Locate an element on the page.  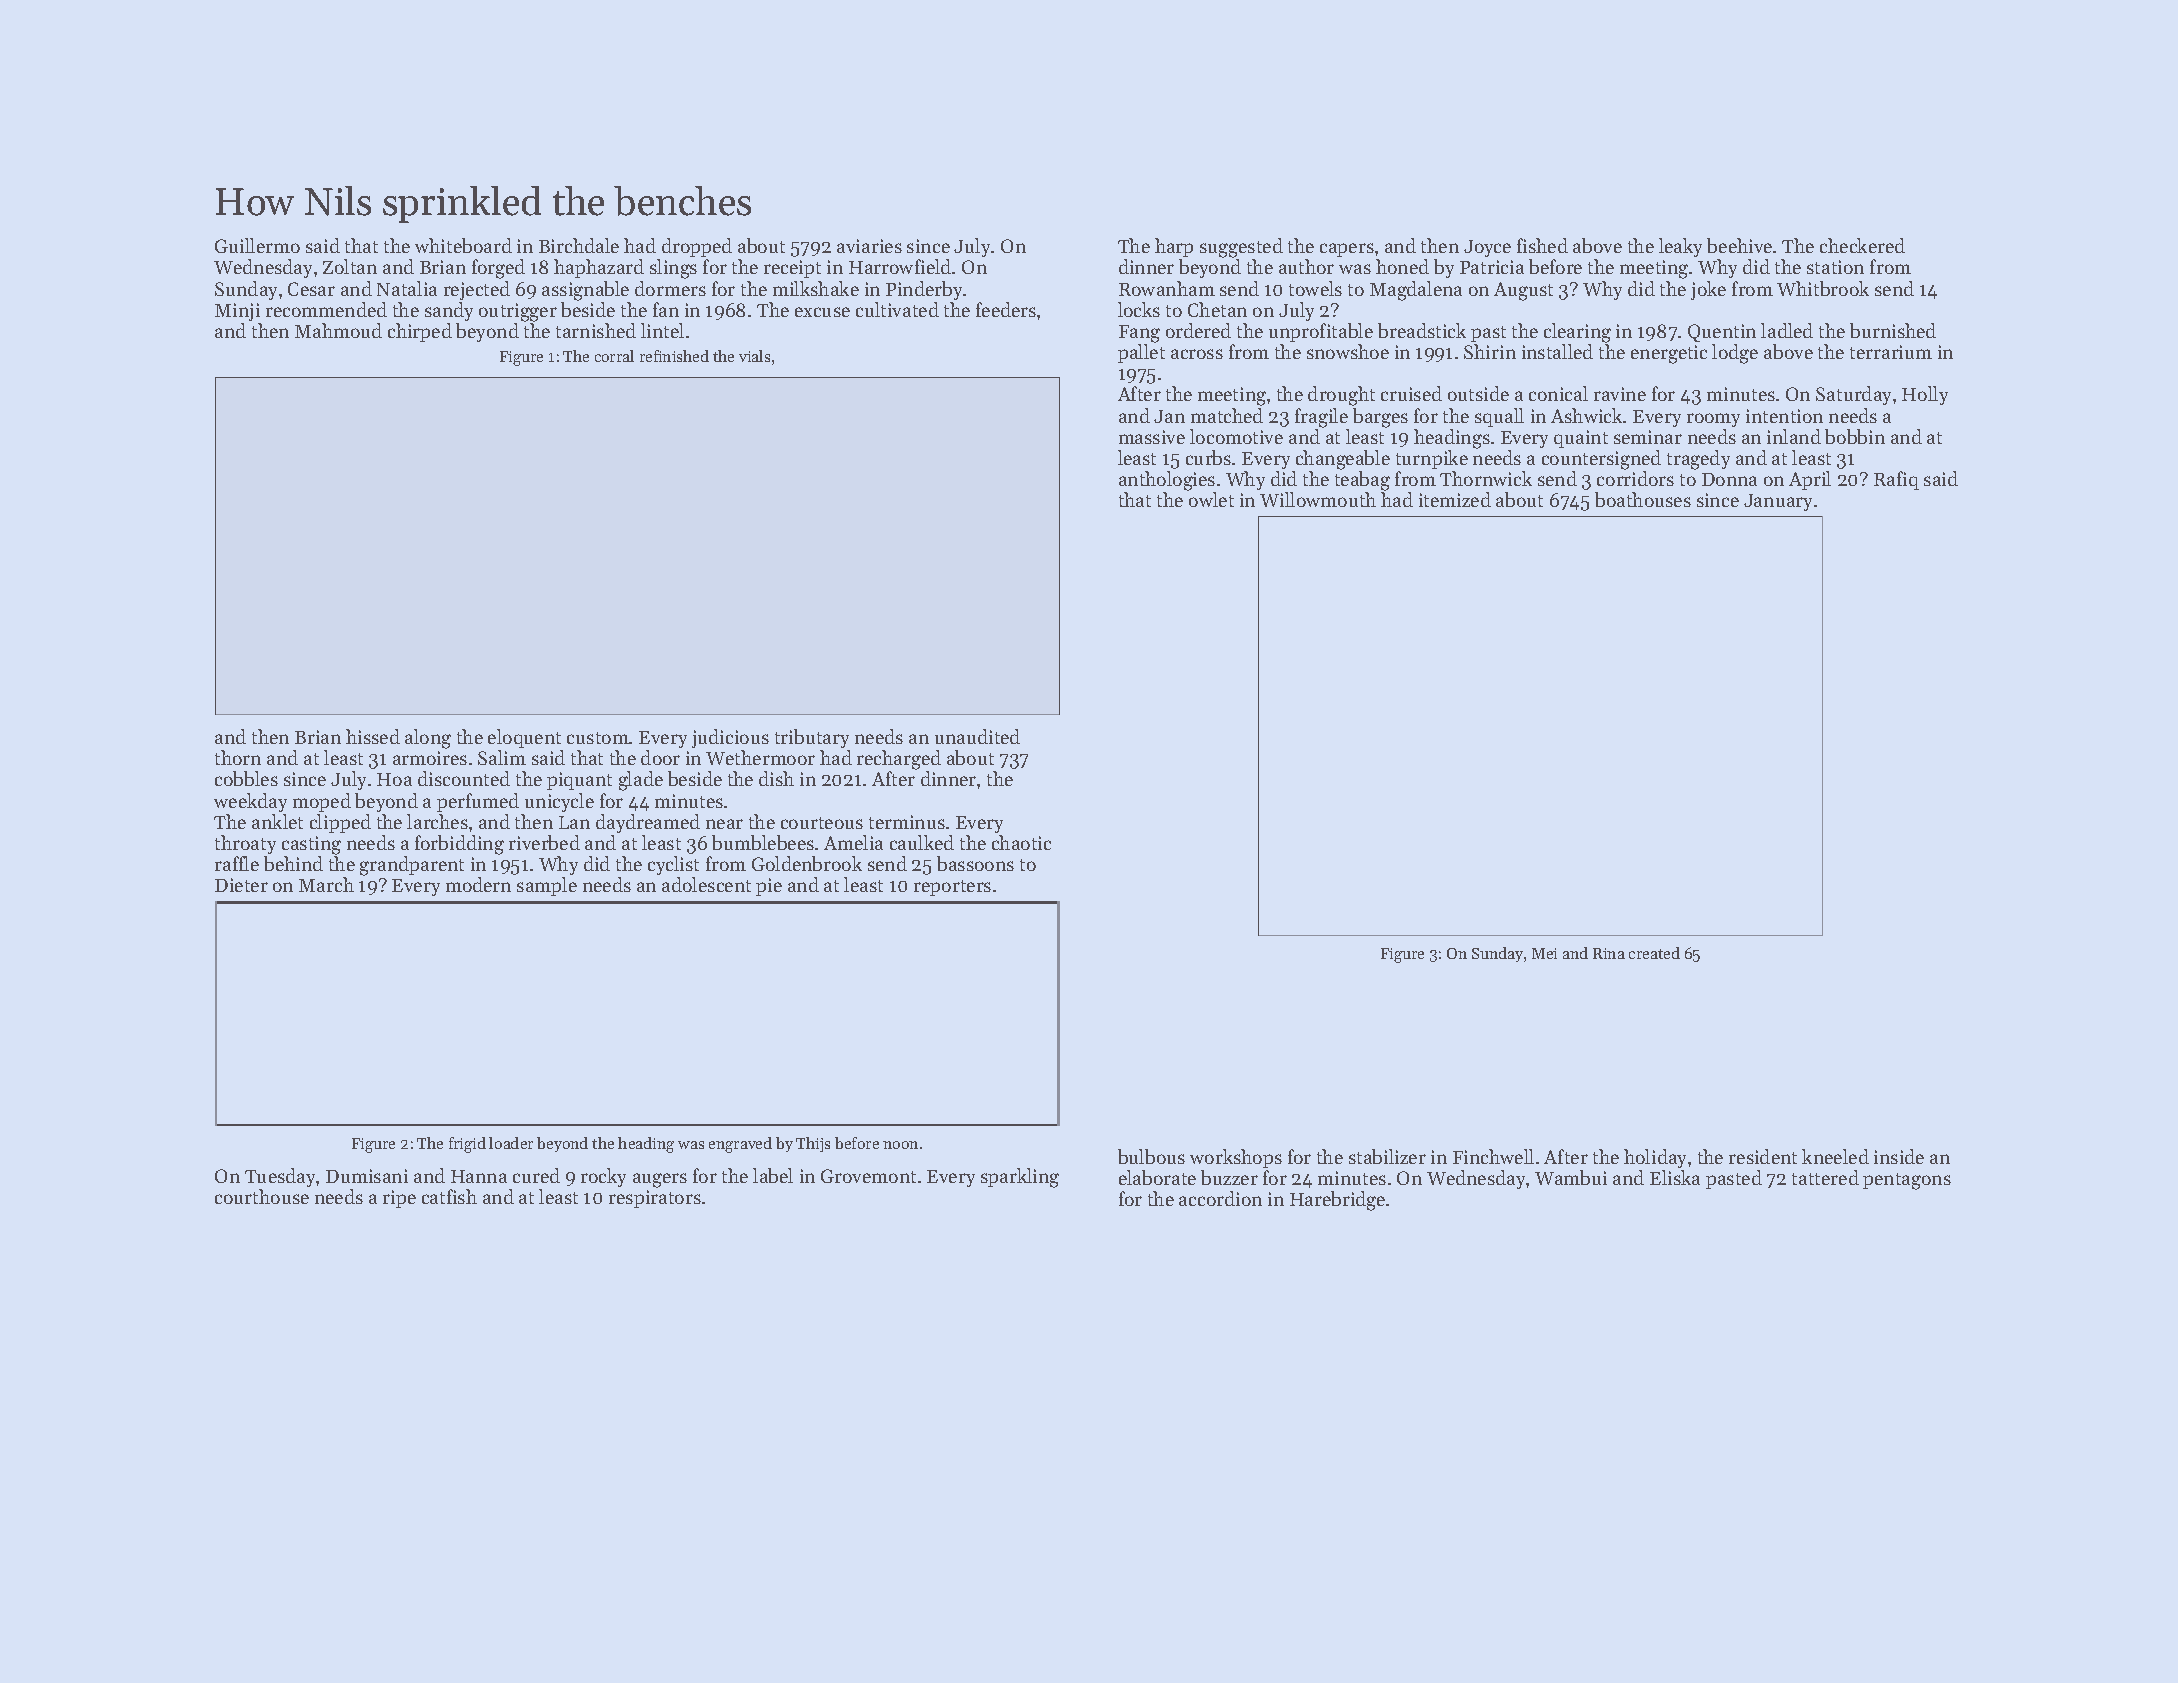
catfish is located at coordinates (449, 1196).
